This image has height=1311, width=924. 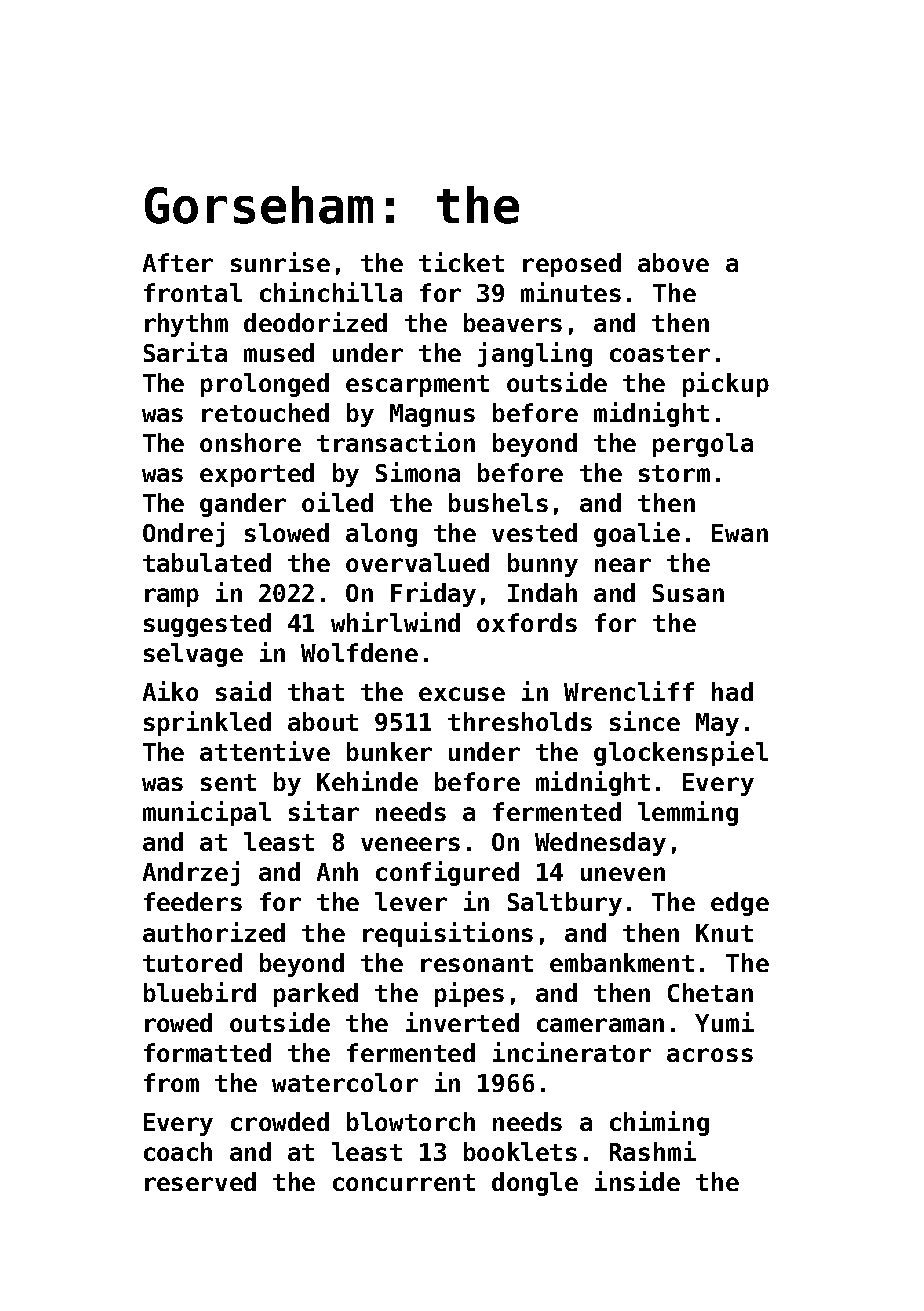 I want to click on ticket, so click(x=461, y=262).
